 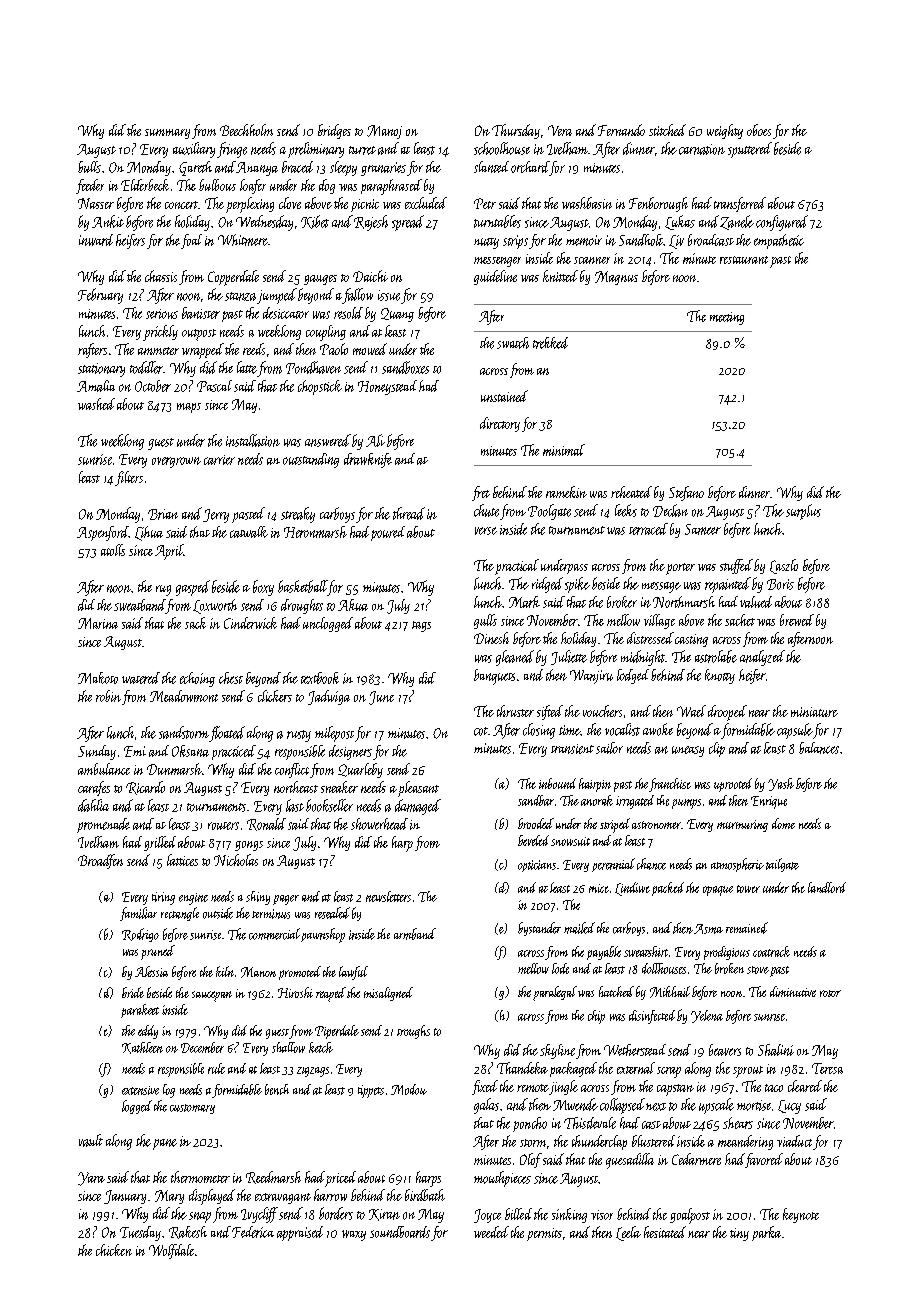 I want to click on lattices, so click(x=182, y=860).
